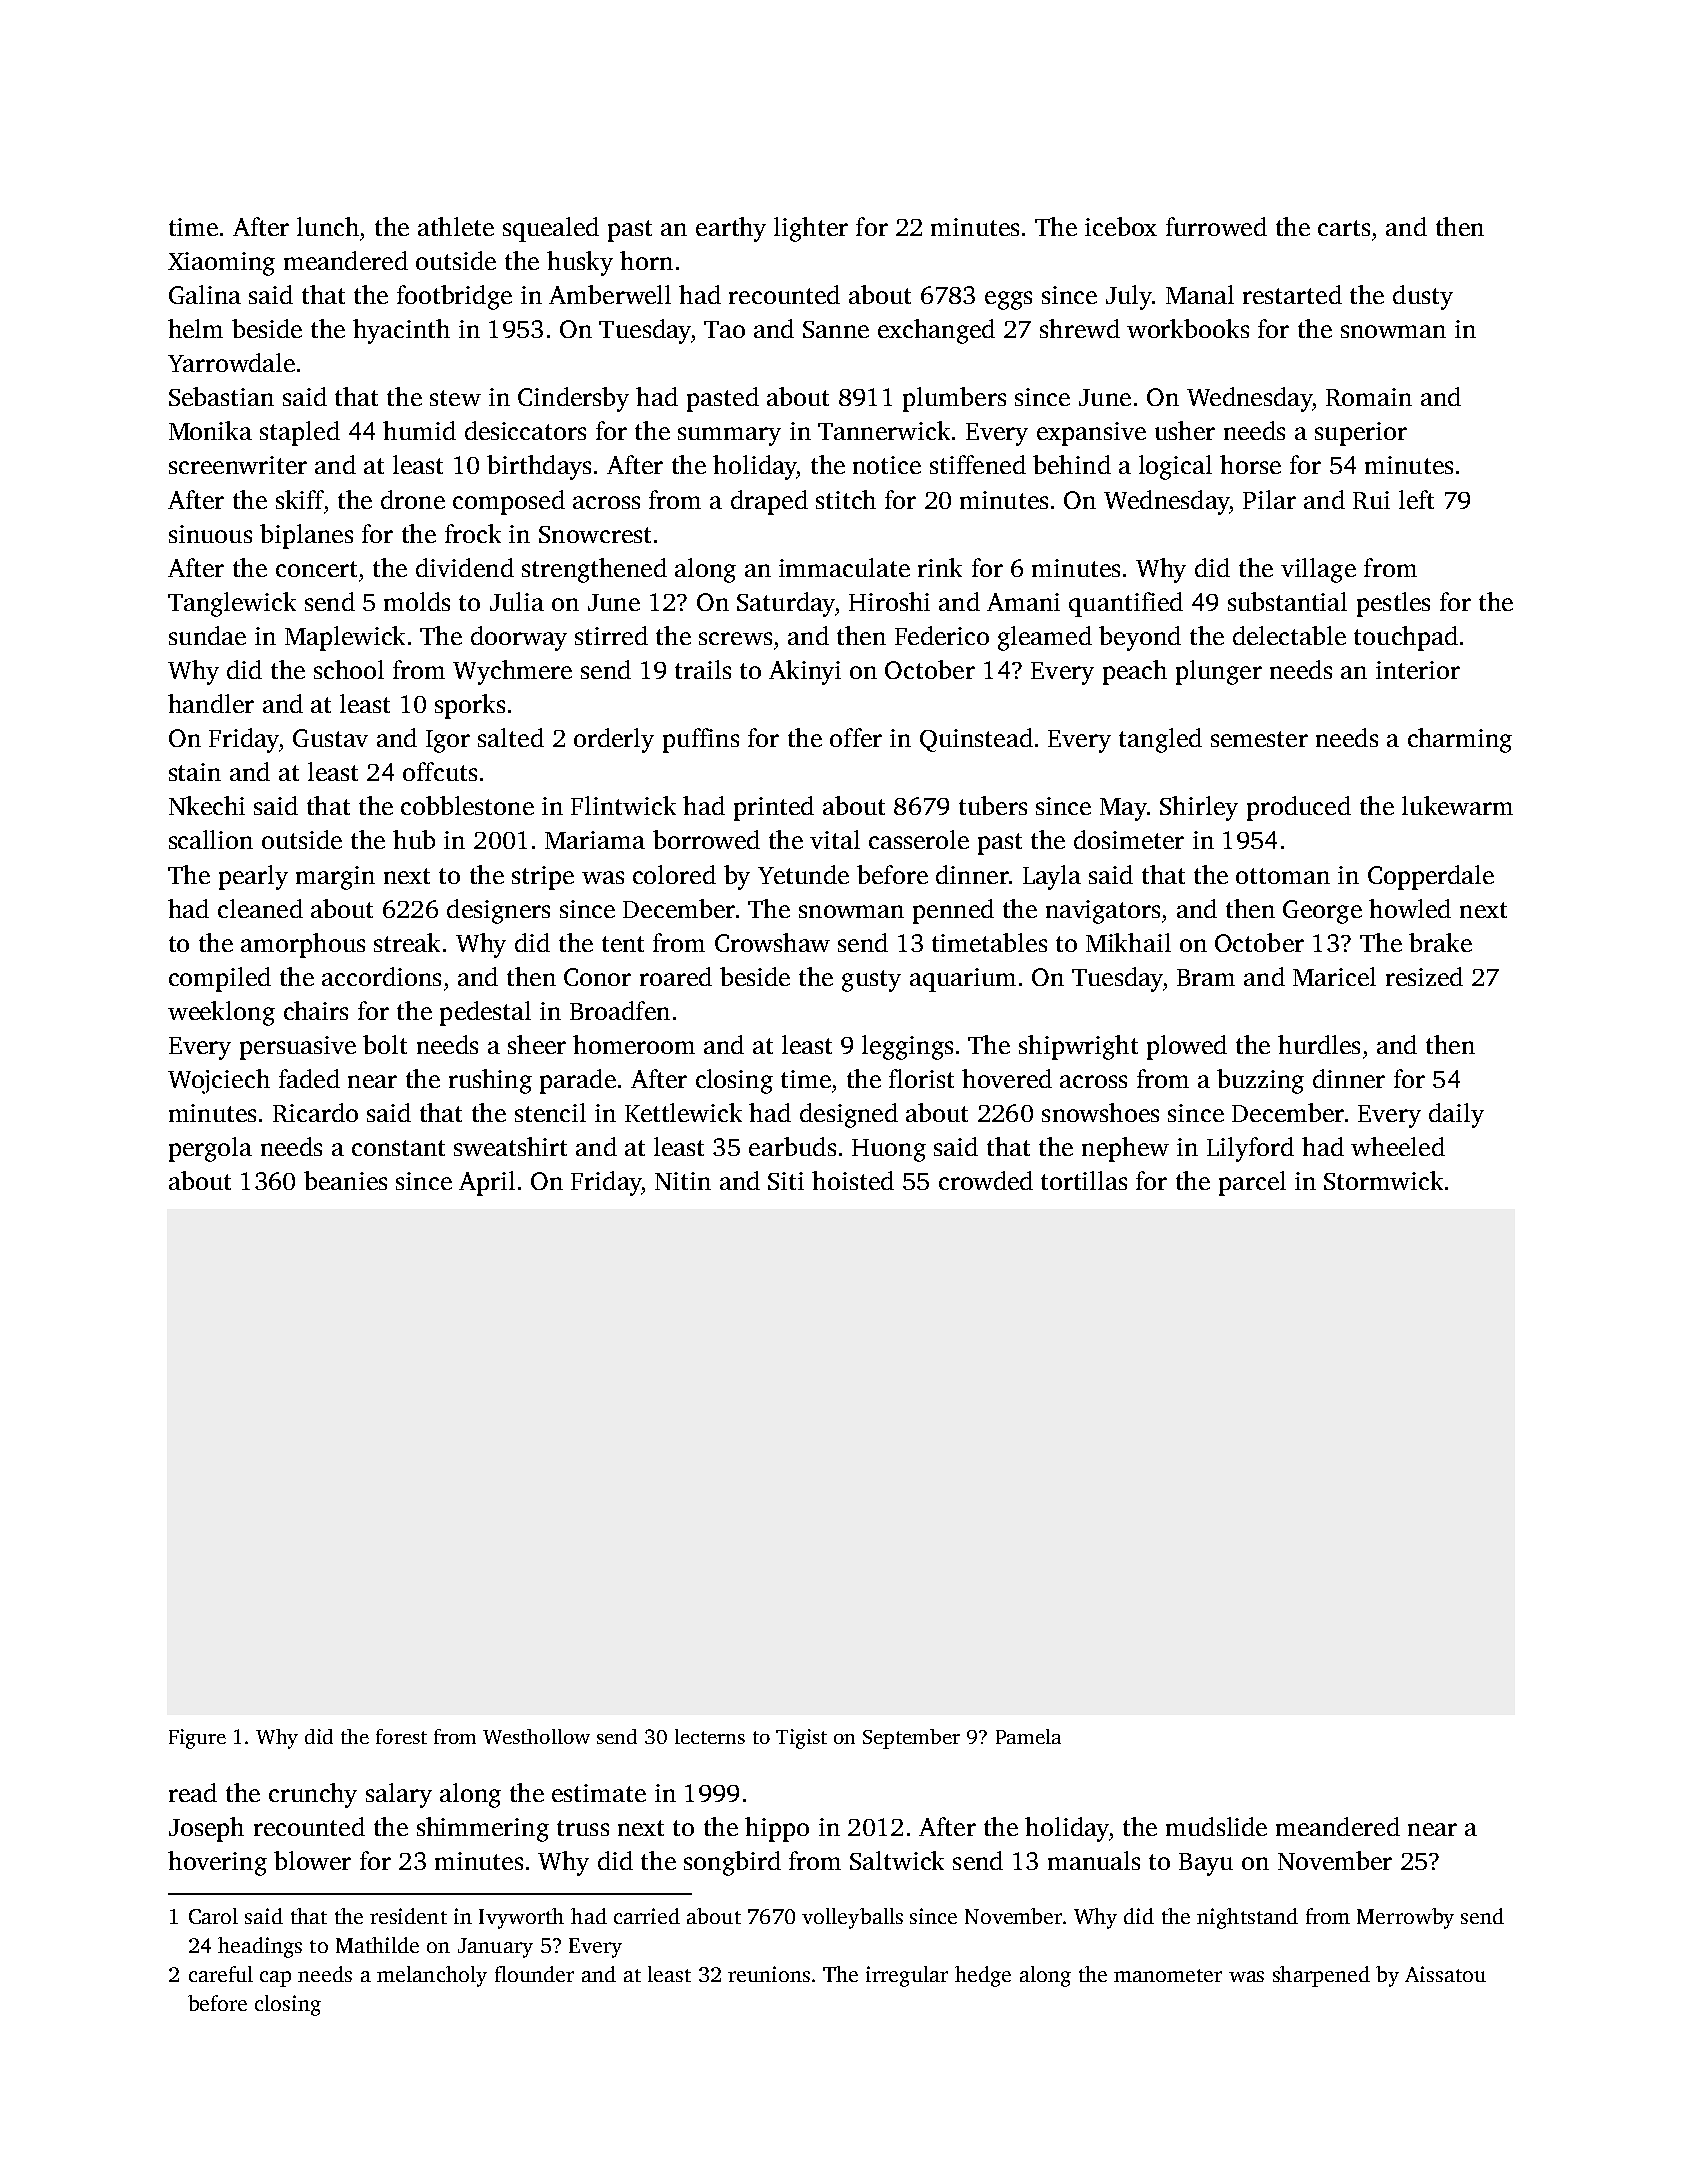 This screenshot has height=2178, width=1683. What do you see at coordinates (1028, 1736) in the screenshot?
I see `Pamela` at bounding box center [1028, 1736].
